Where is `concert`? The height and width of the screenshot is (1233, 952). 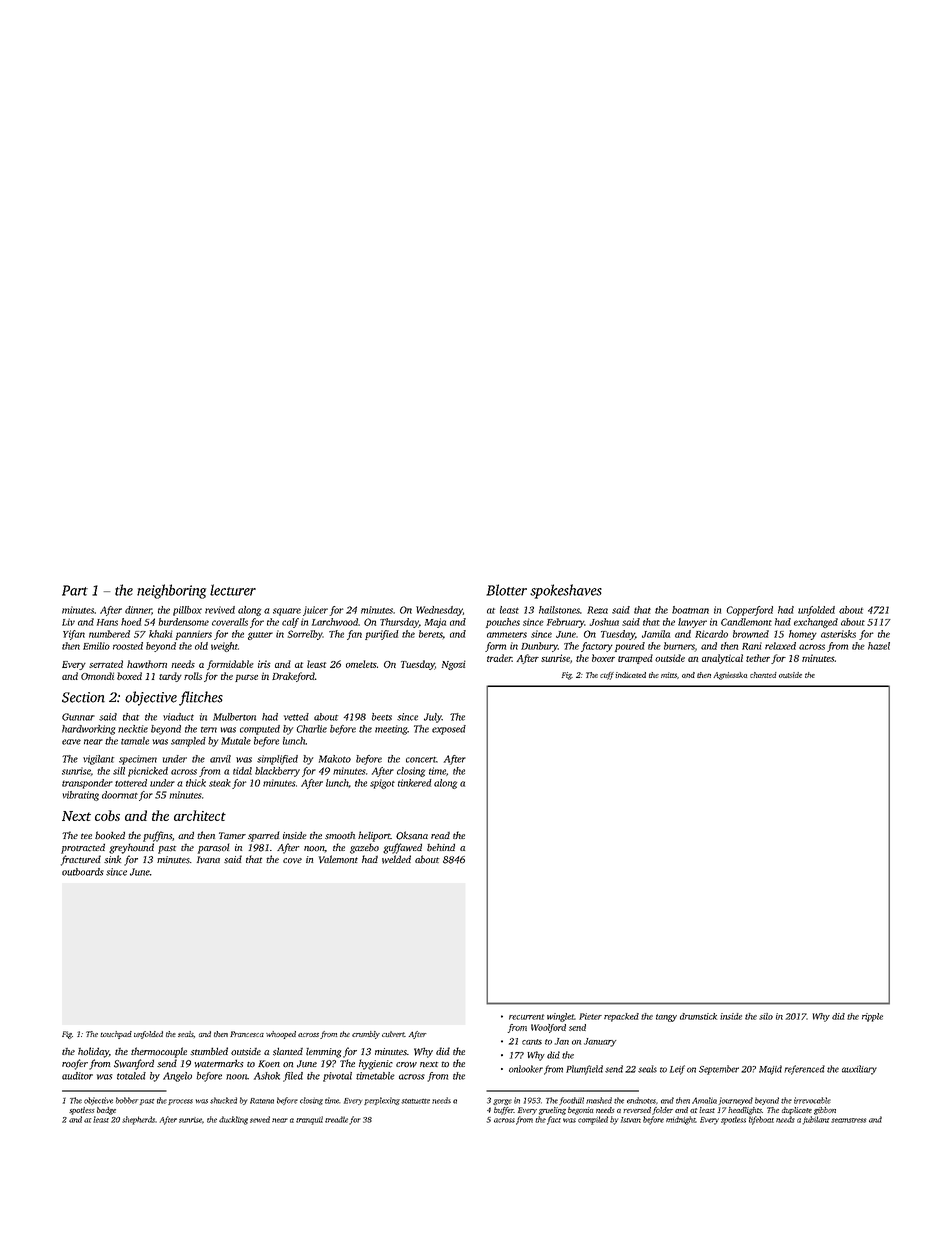 concert is located at coordinates (421, 760).
